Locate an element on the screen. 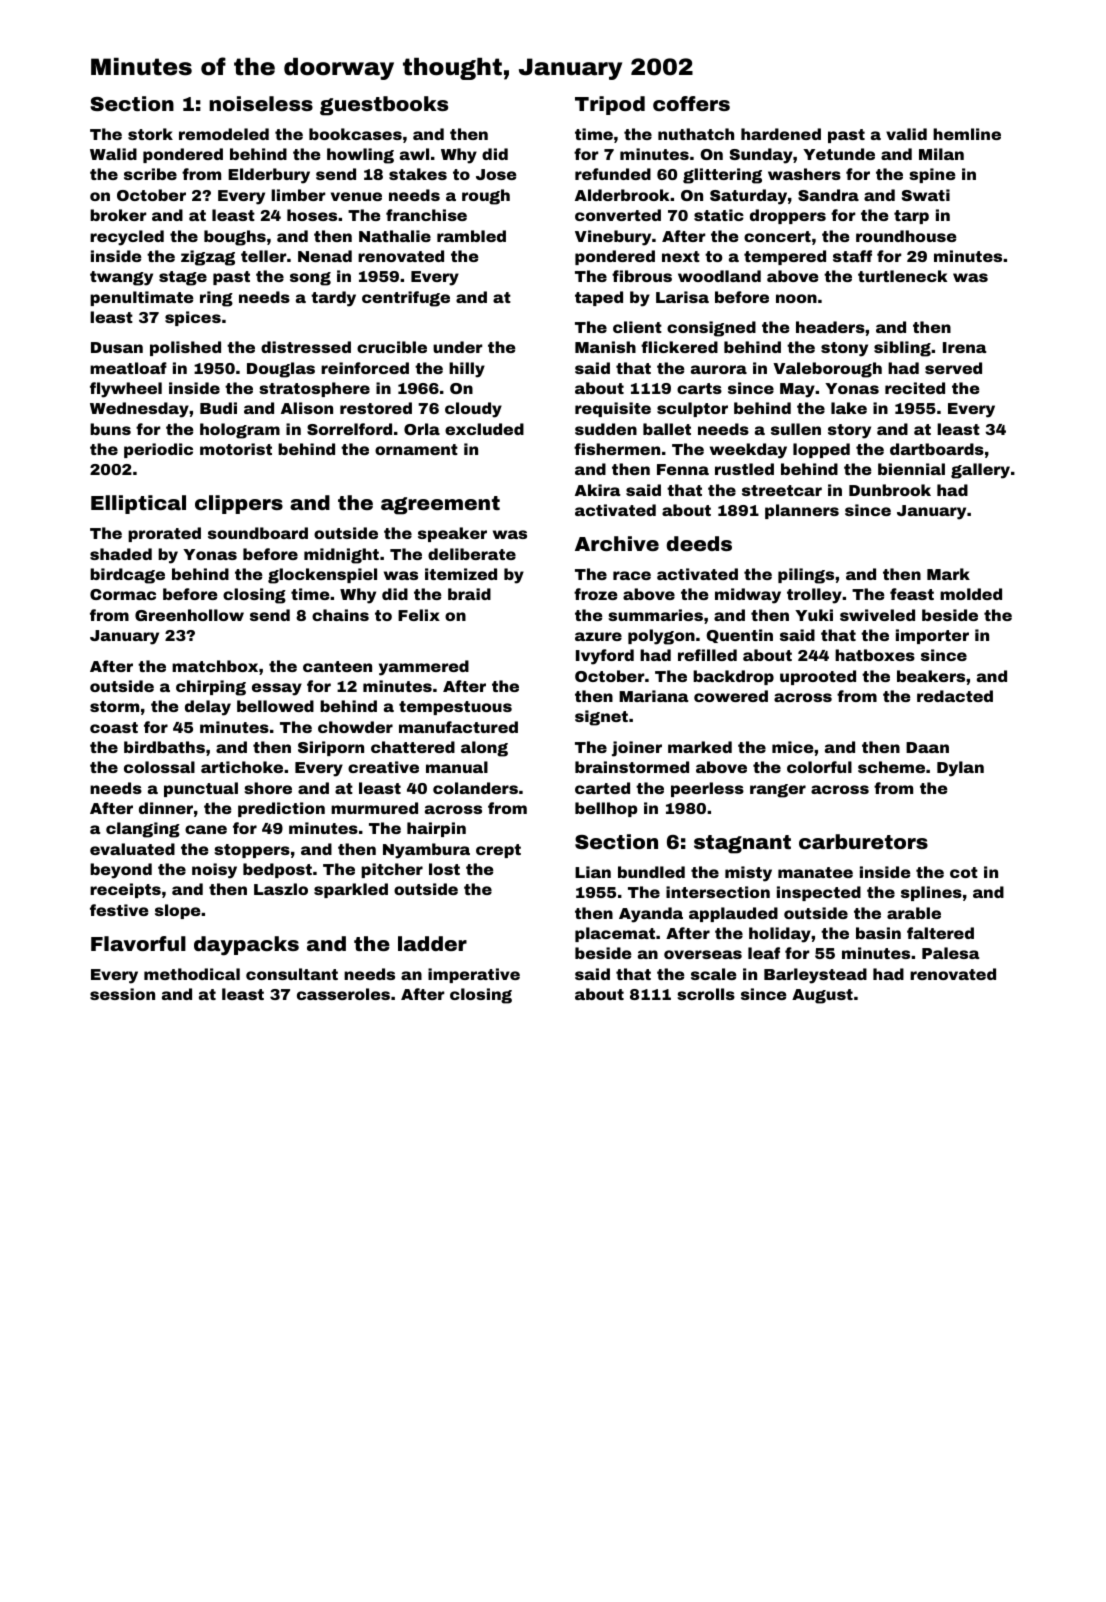 The image size is (1106, 1602). cane is located at coordinates (206, 829).
